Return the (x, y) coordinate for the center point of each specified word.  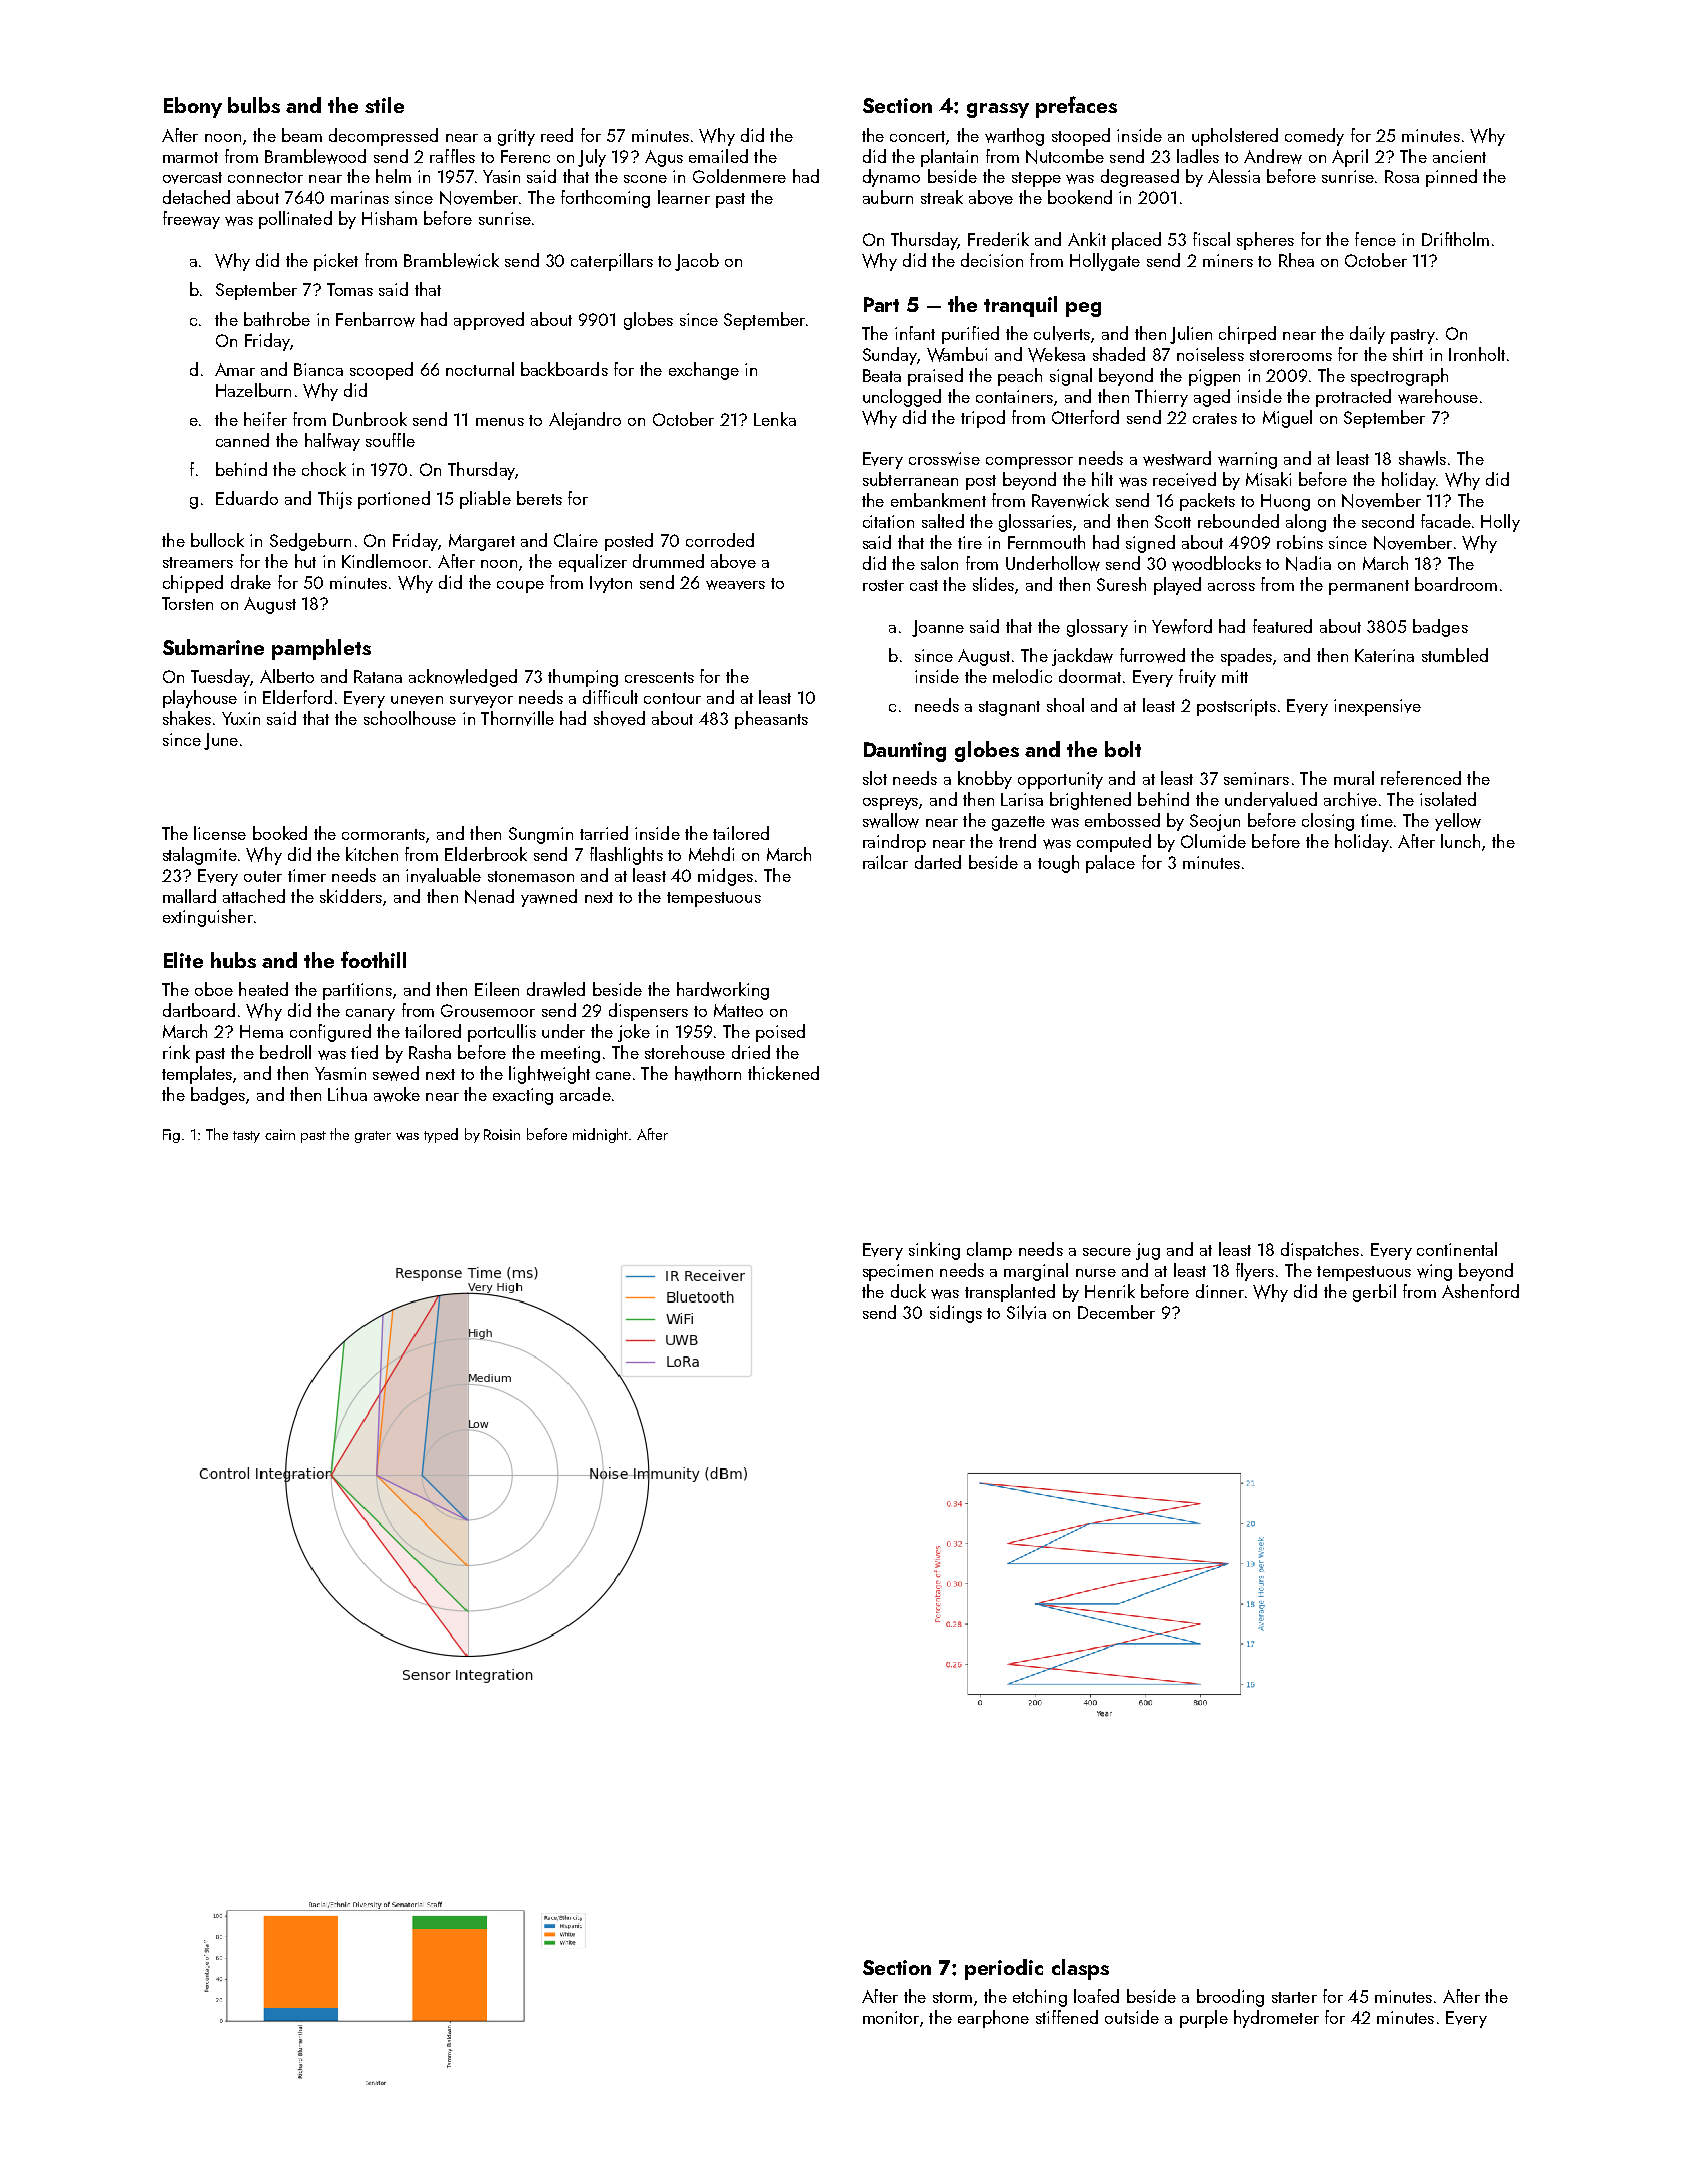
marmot (190, 157)
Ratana (378, 676)
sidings (956, 1314)
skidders (351, 896)
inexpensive (1377, 707)
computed (1114, 843)
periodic (1004, 1969)
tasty (246, 1137)
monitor (891, 2017)
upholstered (1235, 137)
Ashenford (1480, 1291)
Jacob (697, 262)
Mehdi (711, 854)
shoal (1065, 705)
